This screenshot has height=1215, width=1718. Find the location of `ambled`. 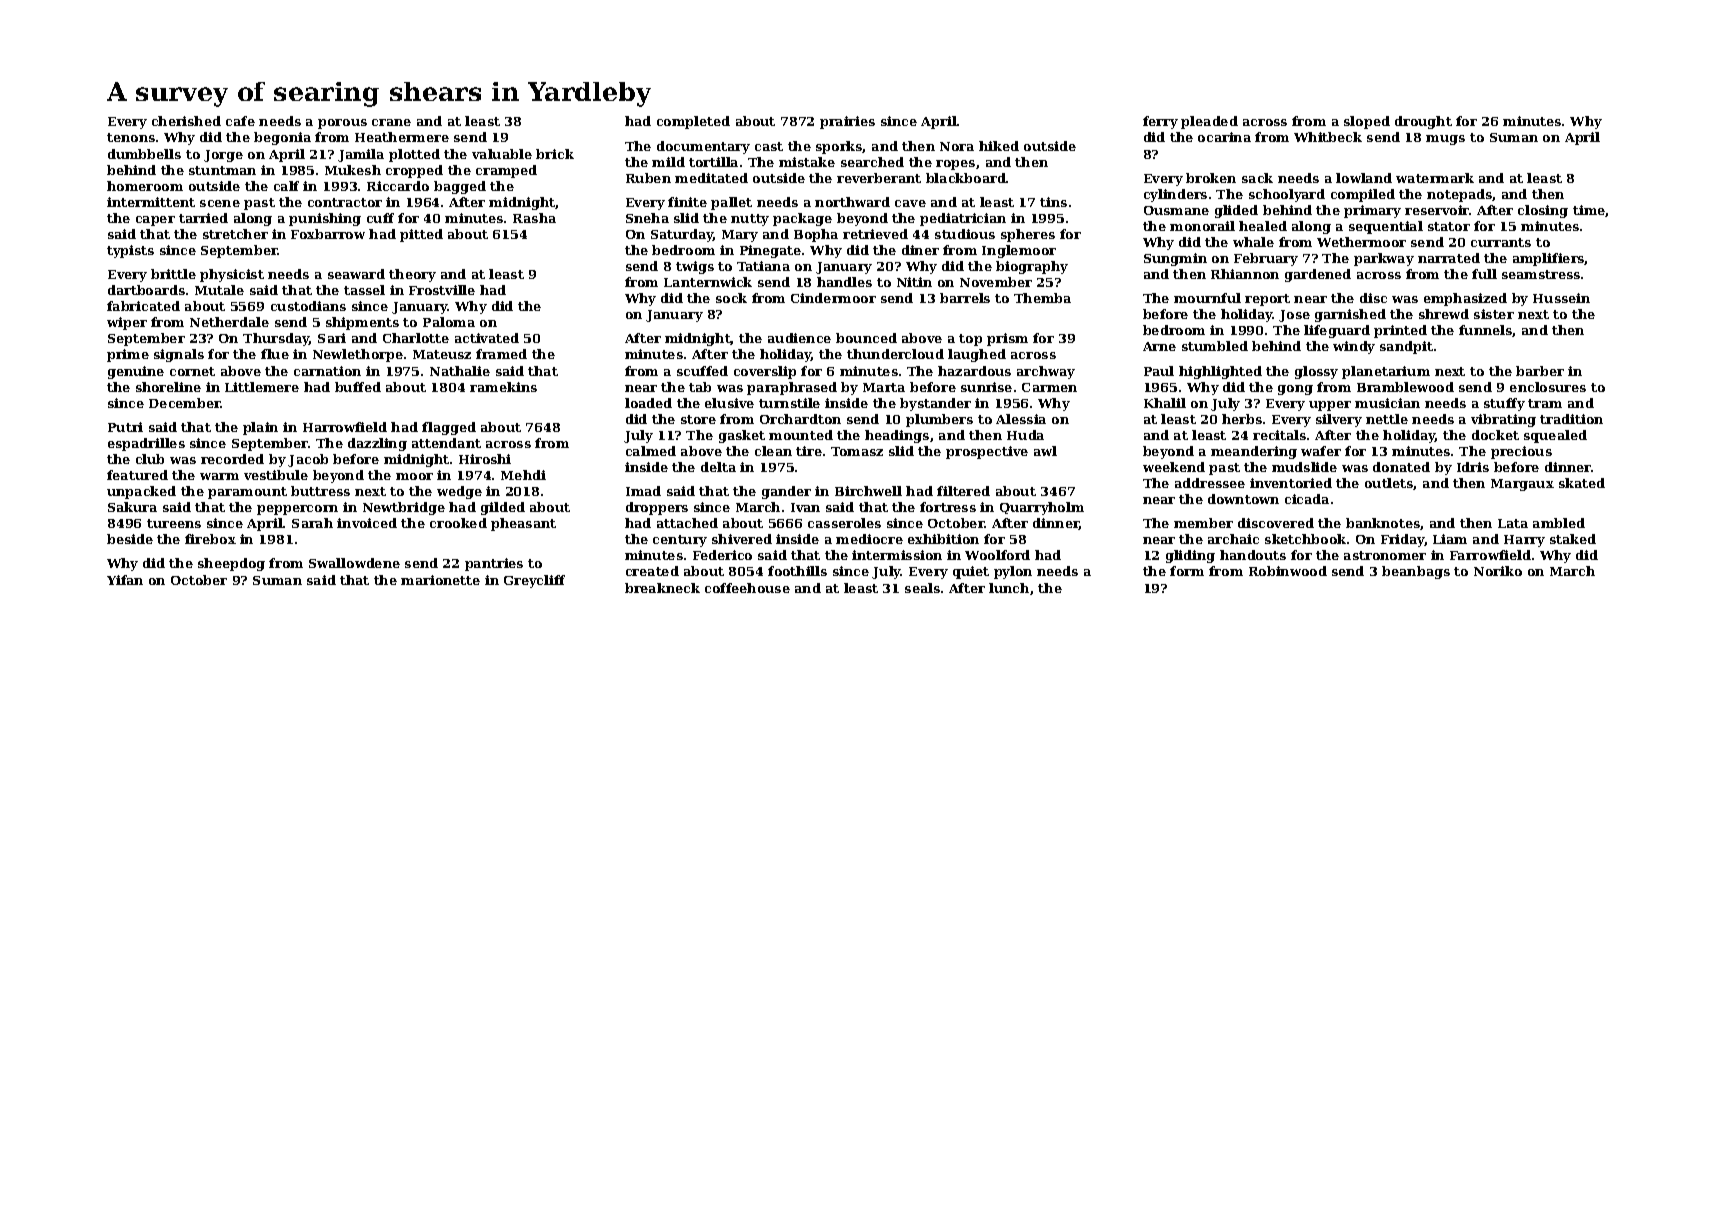

ambled is located at coordinates (1559, 523).
